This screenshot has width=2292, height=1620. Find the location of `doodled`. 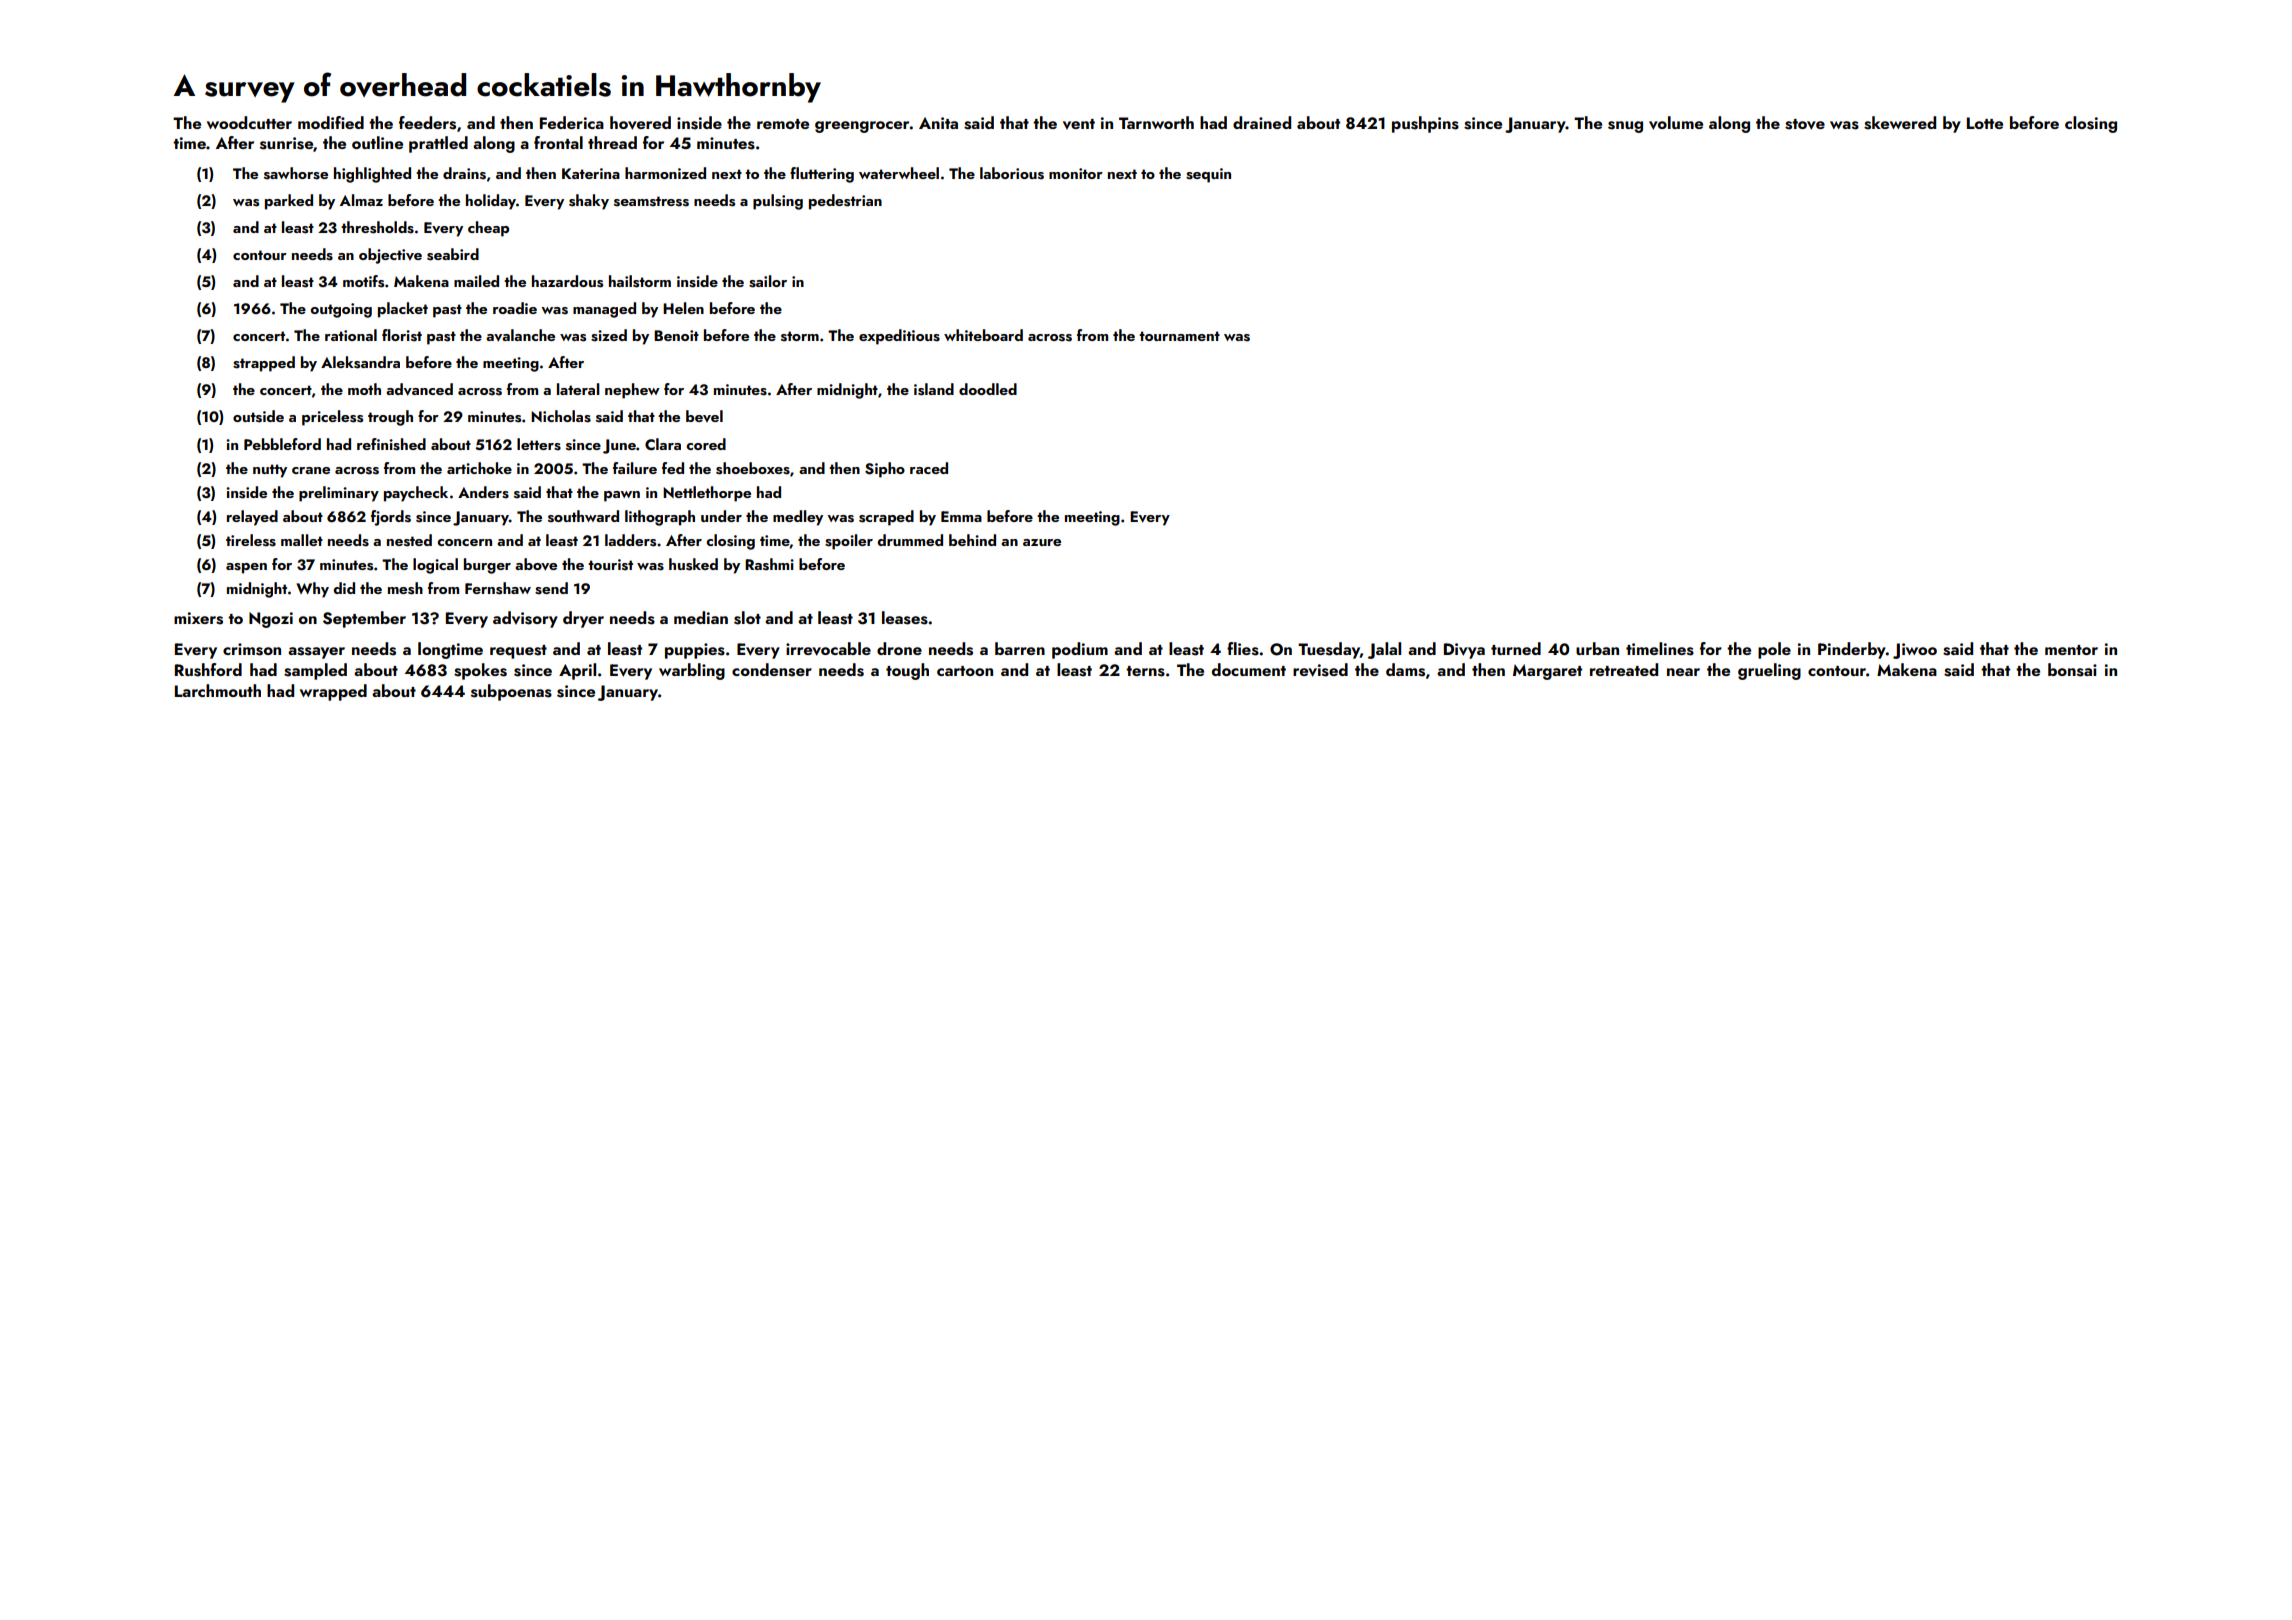

doodled is located at coordinates (988, 389).
